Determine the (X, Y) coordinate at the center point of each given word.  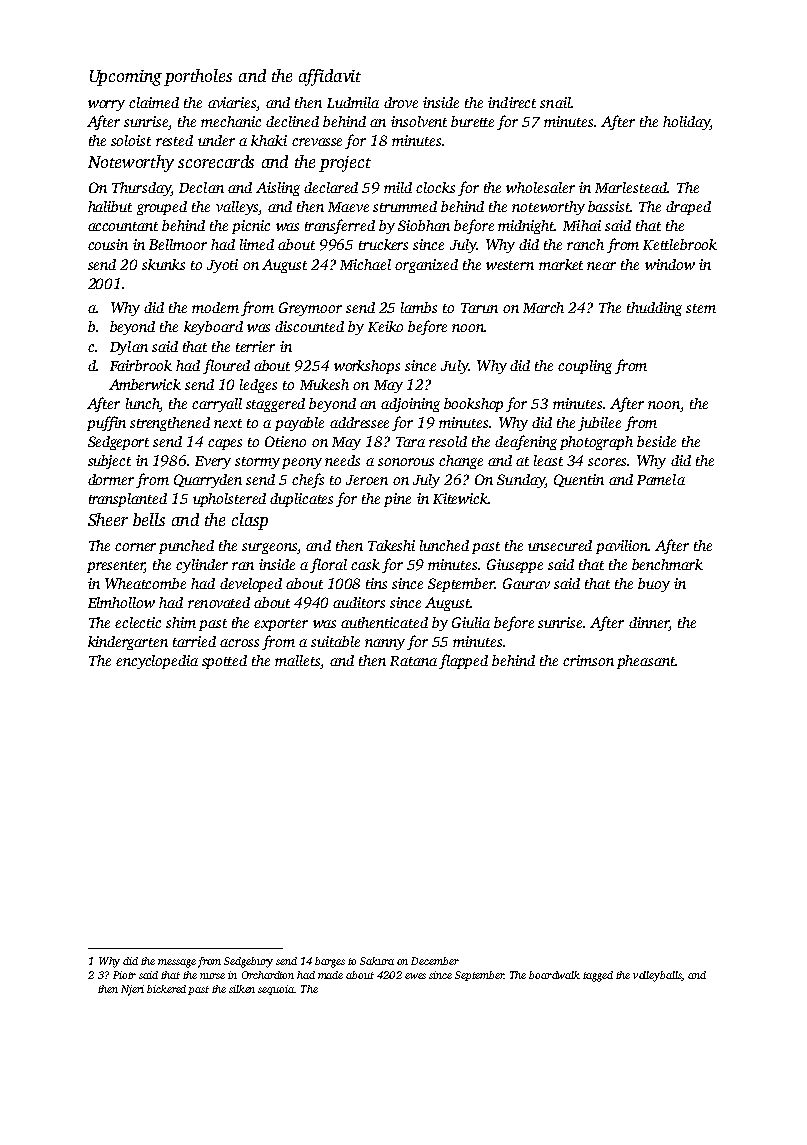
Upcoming (126, 78)
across (239, 643)
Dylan (129, 348)
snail (555, 102)
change (461, 462)
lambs (419, 307)
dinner (649, 622)
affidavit (330, 77)
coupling (585, 367)
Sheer (108, 519)
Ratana (413, 661)
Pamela (661, 479)
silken (242, 989)
